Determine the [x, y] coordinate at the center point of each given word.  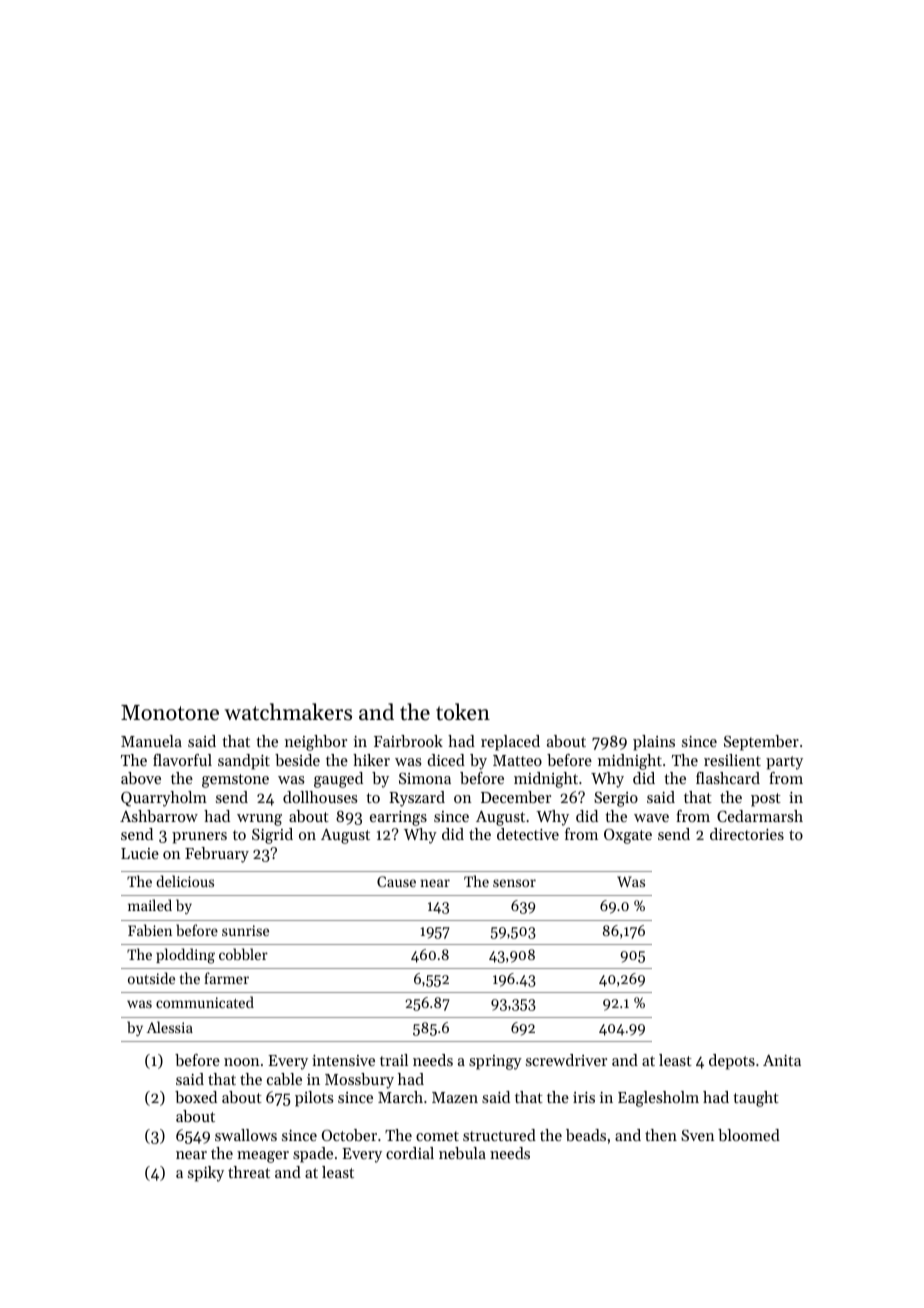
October [349, 1135]
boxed [196, 1097]
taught [756, 1099]
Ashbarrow [159, 816]
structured [499, 1135]
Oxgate [628, 836]
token [463, 712]
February [217, 855]
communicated [205, 1002]
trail [394, 1060]
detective [528, 834]
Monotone [170, 713]
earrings [398, 818]
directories [747, 834]
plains [654, 743]
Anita [782, 1060]
